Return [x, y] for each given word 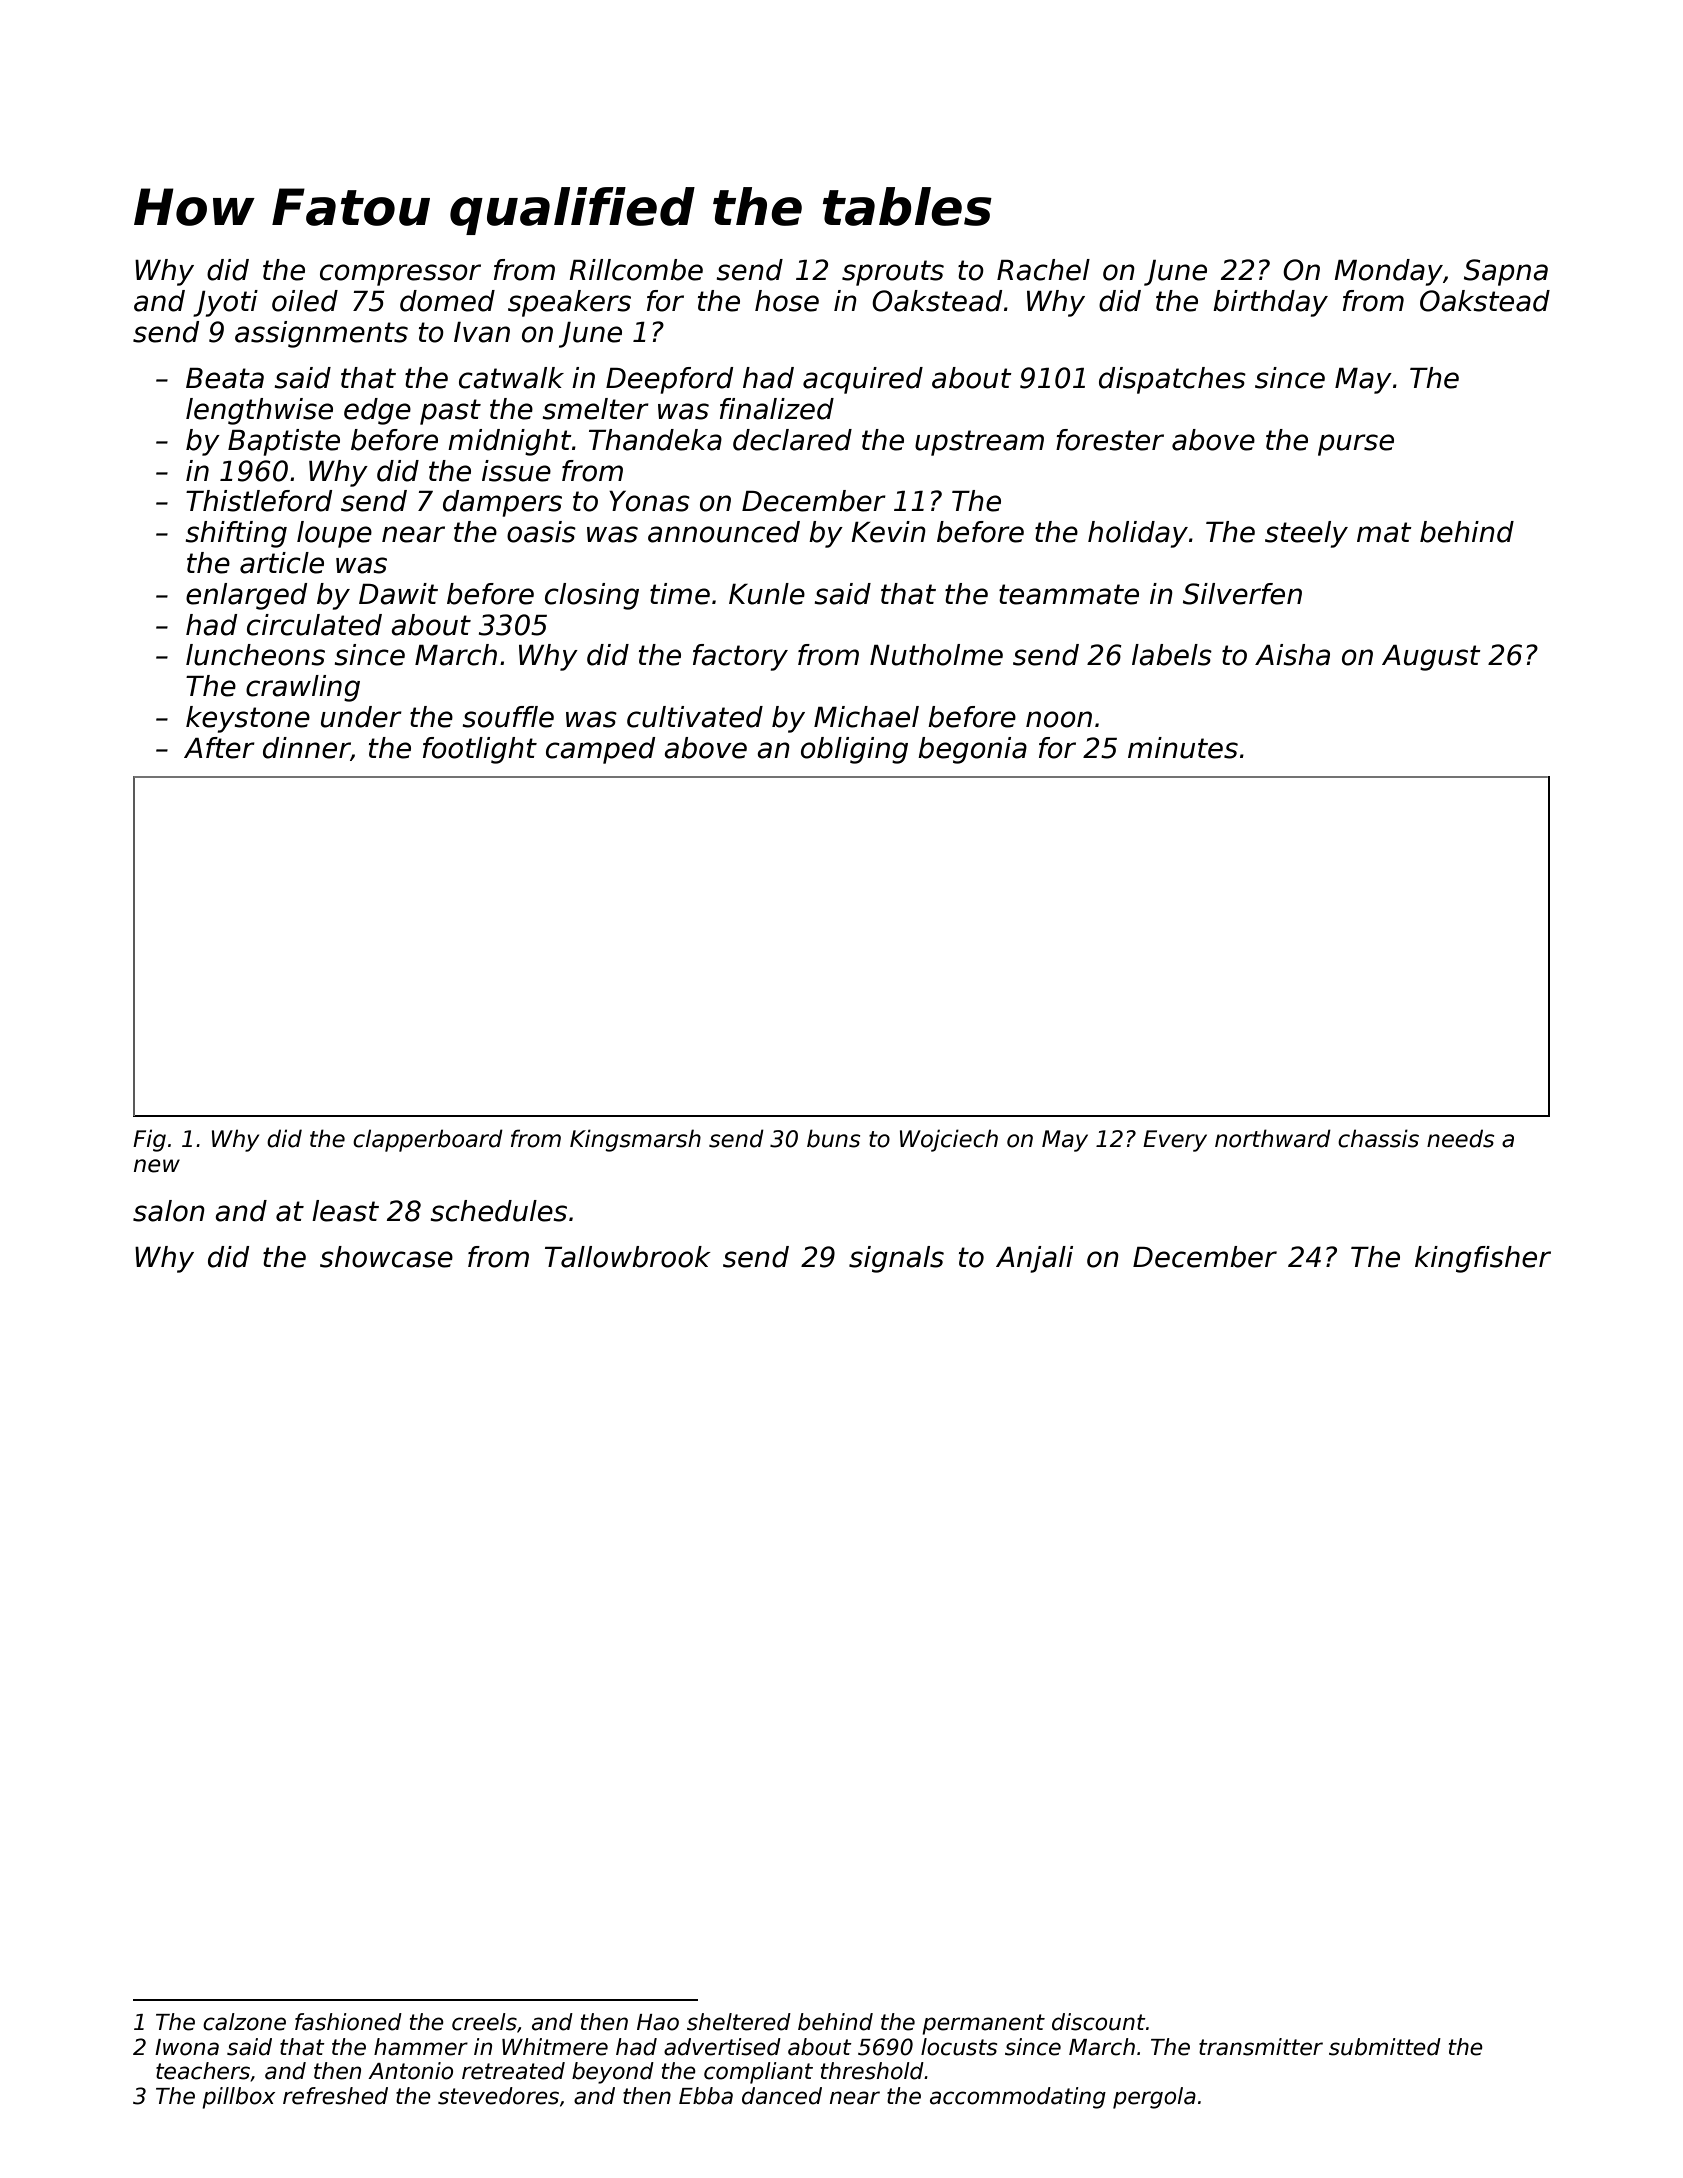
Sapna [1506, 272]
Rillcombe [636, 270]
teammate [1069, 594]
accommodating [1018, 2098]
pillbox [238, 2098]
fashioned [348, 2022]
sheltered [739, 2022]
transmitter [1261, 2047]
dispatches [1172, 380]
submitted [1385, 2047]
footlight [480, 750]
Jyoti [225, 303]
